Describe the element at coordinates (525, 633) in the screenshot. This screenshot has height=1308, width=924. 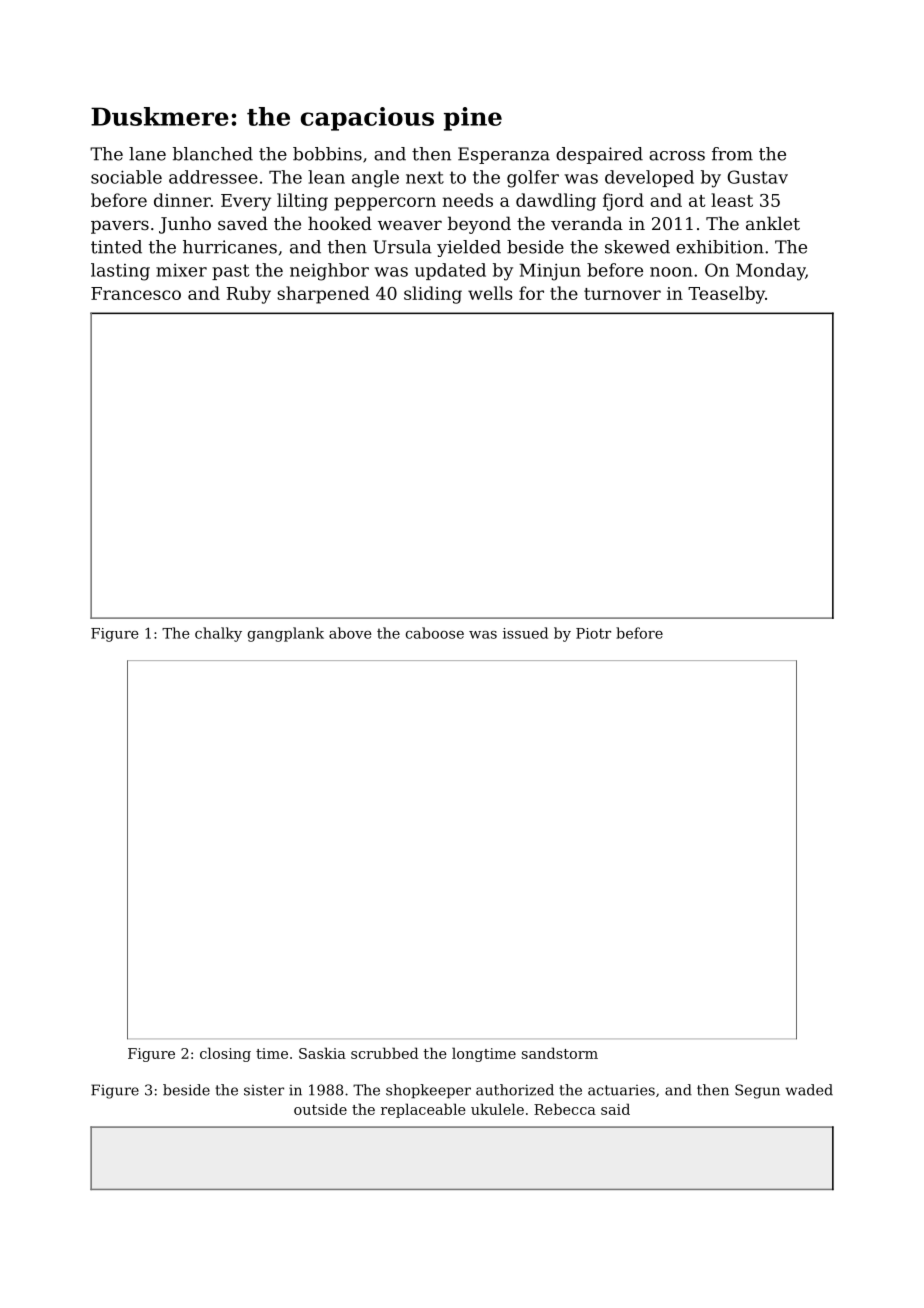
I see `issued` at that location.
